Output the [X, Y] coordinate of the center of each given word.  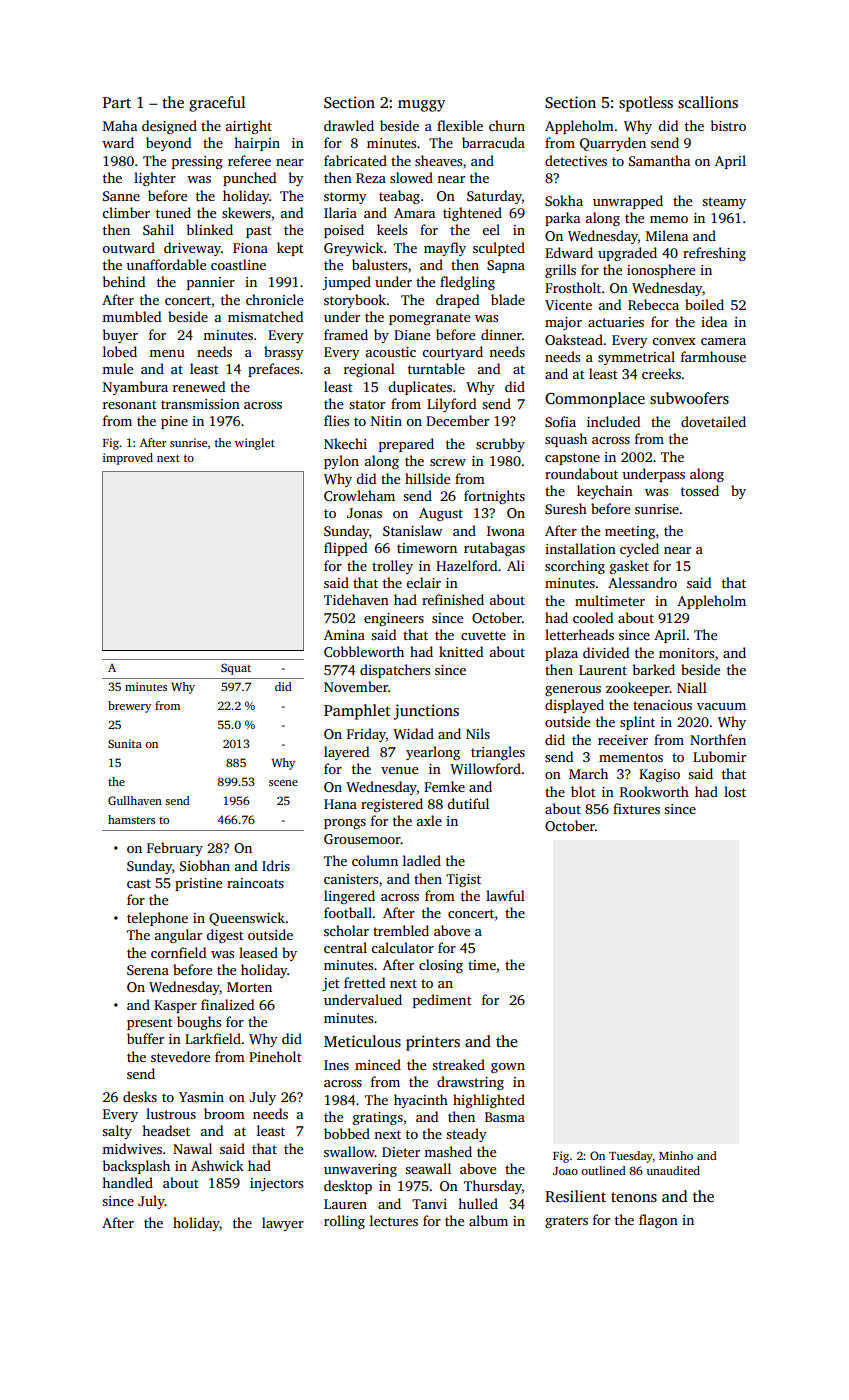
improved [128, 459]
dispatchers [395, 671]
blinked [210, 229]
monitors [686, 653]
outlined [603, 1170]
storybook [355, 301]
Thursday [493, 1187]
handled [127, 1182]
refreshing [714, 254]
